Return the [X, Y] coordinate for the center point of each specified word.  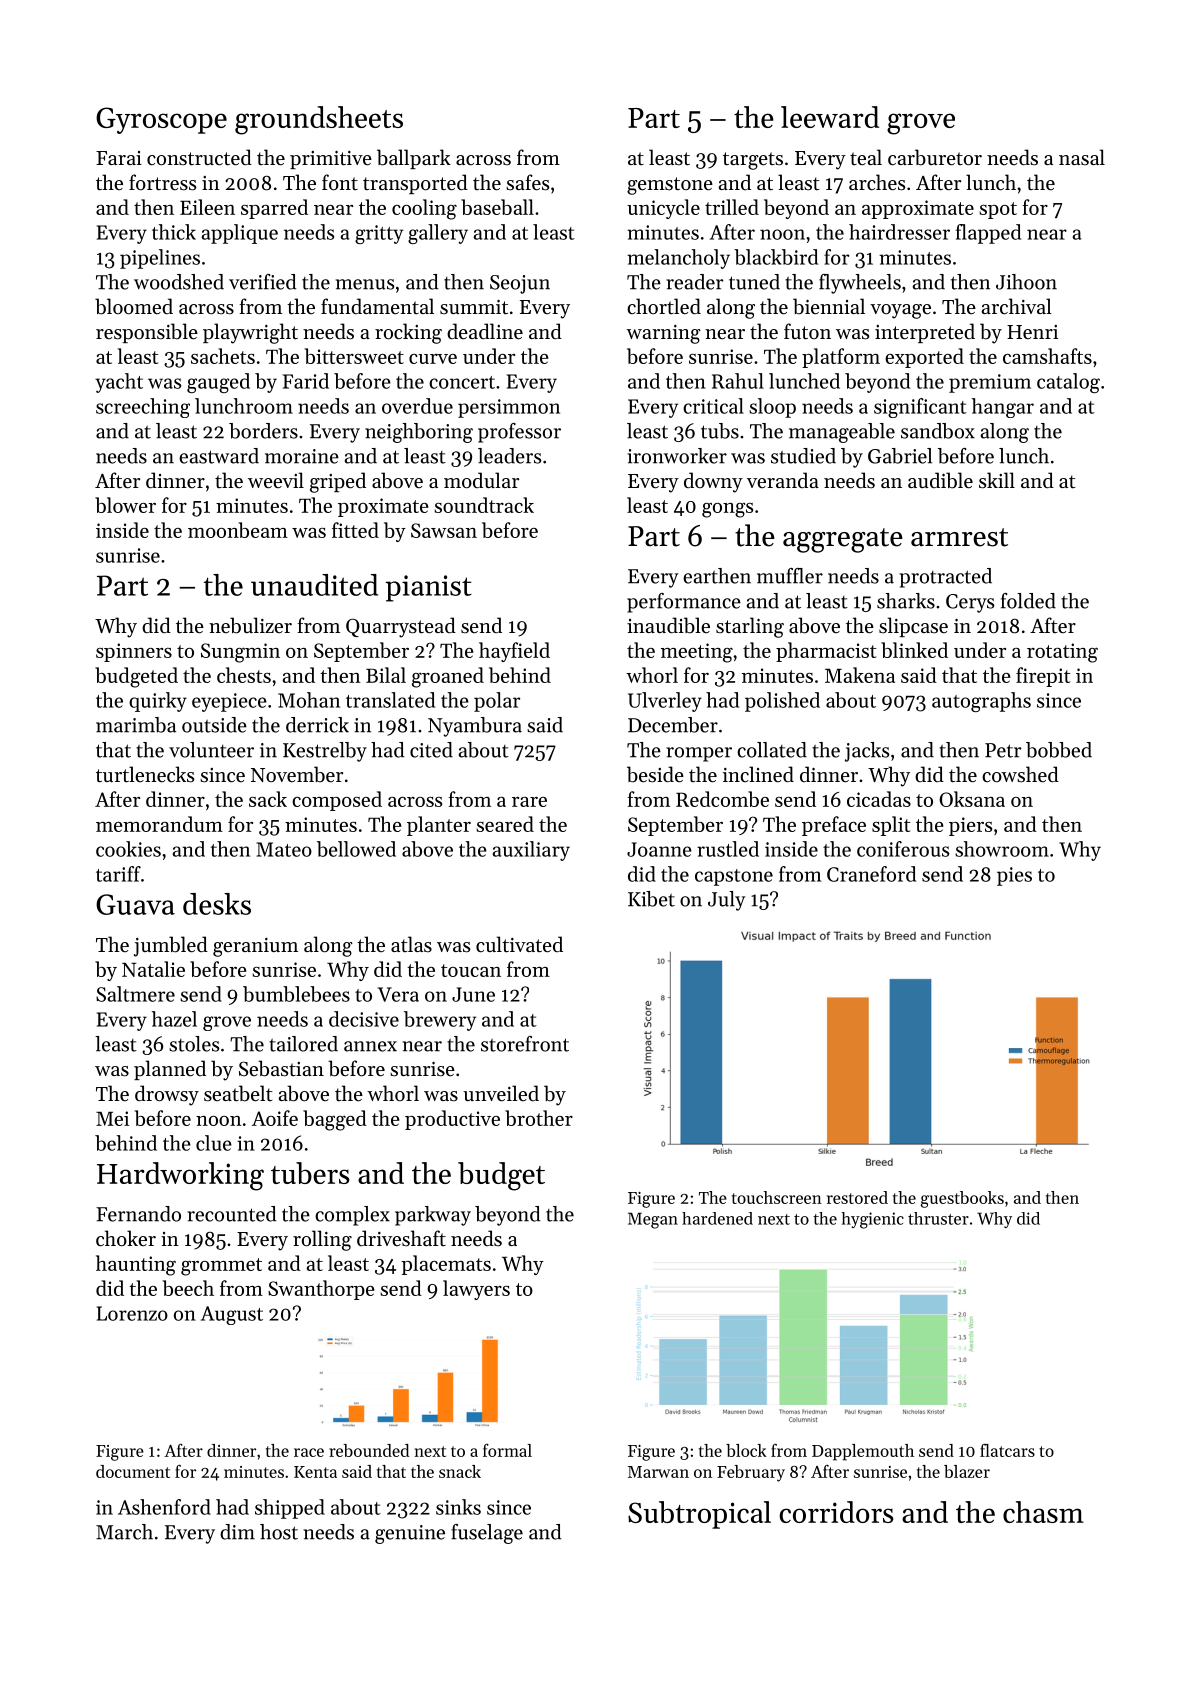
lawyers [476, 1290]
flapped [988, 234]
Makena [860, 675]
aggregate [843, 540]
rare [529, 802]
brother [539, 1118]
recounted [231, 1214]
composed [337, 801]
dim [237, 1532]
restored [857, 1197]
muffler [790, 576]
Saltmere [135, 994]
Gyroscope [161, 120]
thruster [938, 1218]
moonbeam [238, 530]
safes [527, 182]
